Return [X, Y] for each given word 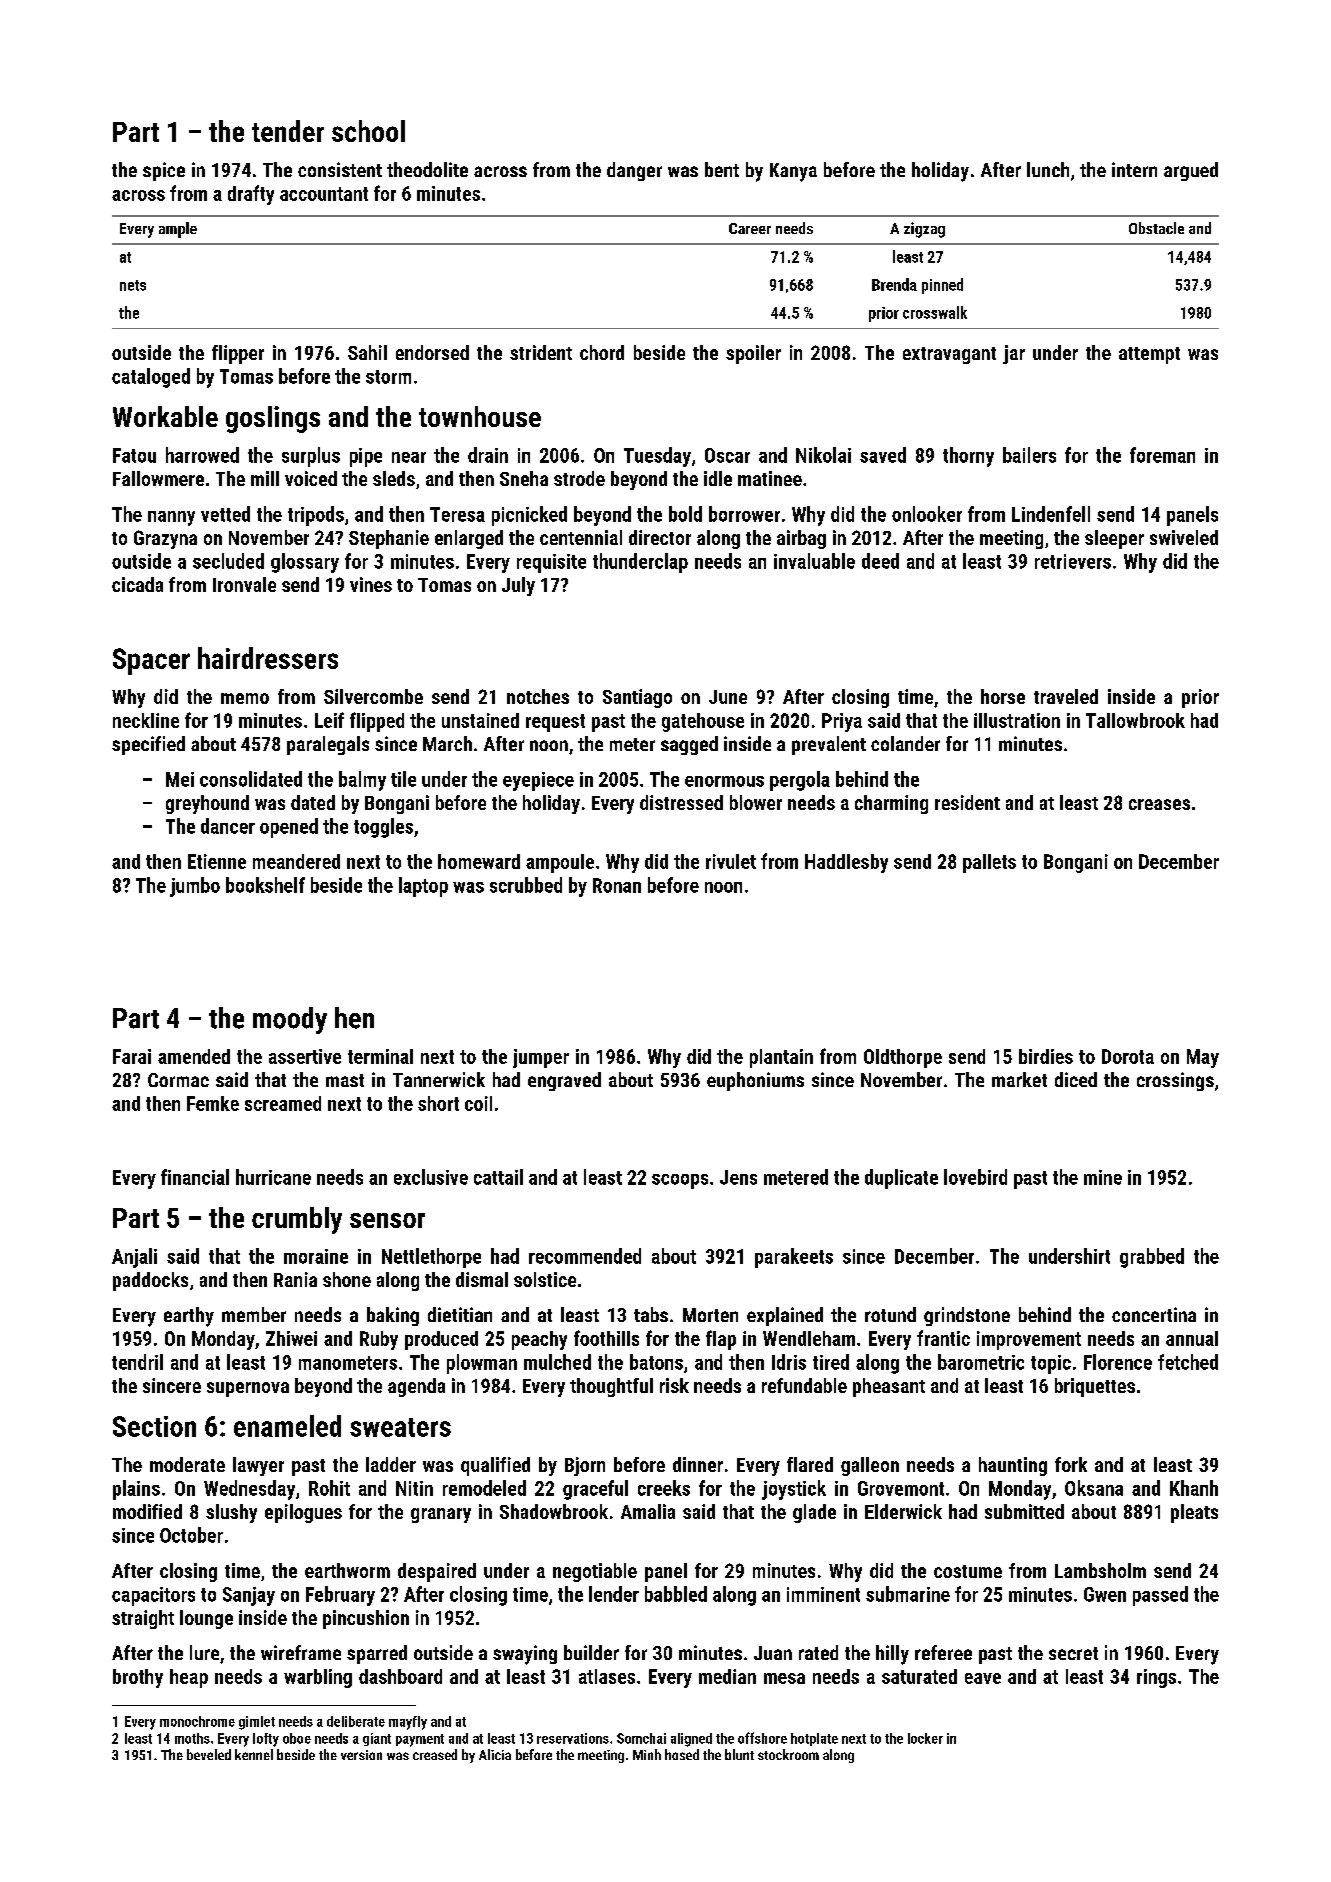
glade [814, 1513]
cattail [498, 1177]
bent [722, 169]
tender [288, 131]
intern [1134, 169]
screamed [283, 1103]
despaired [437, 1572]
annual [1192, 1338]
